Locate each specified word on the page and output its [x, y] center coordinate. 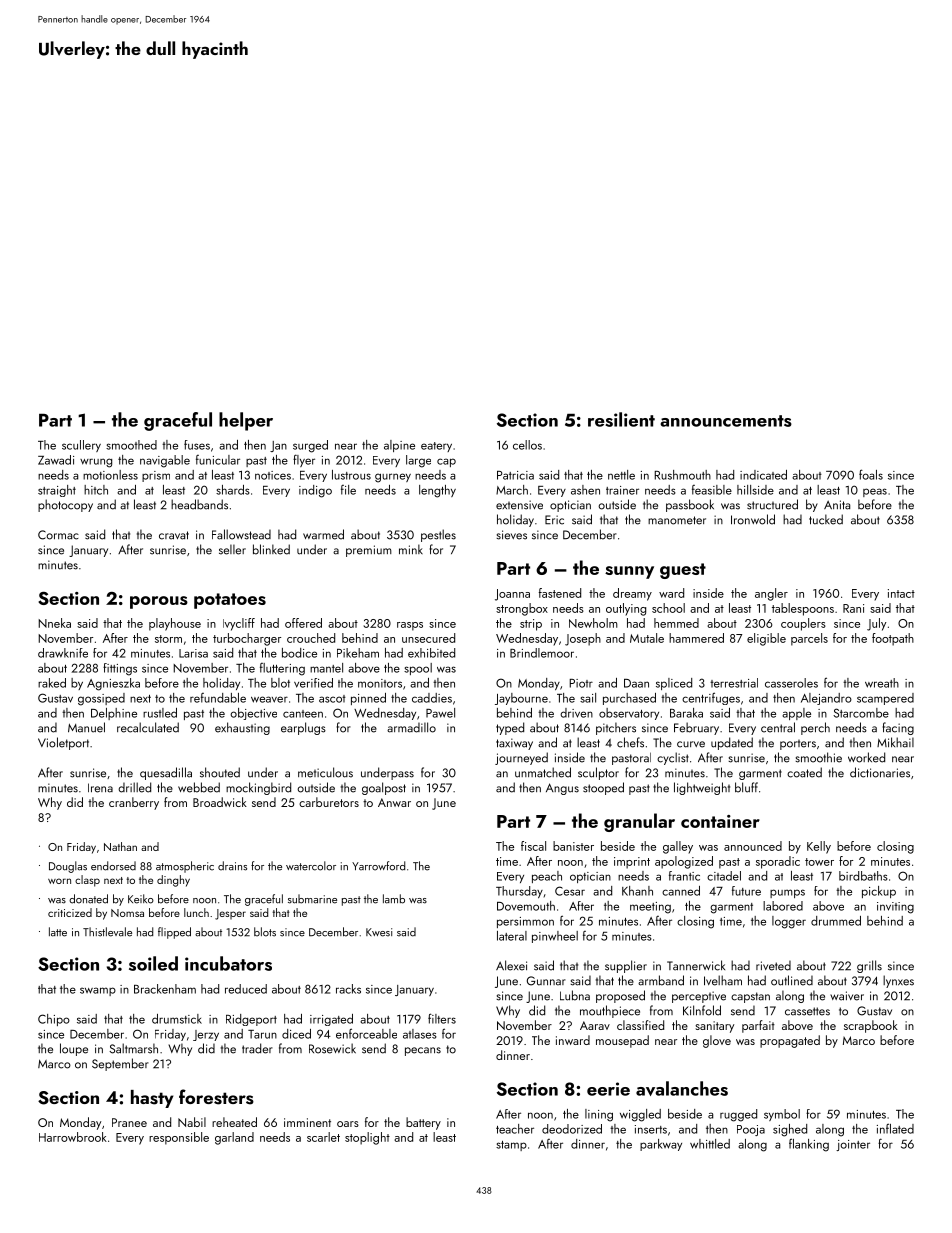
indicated [763, 475]
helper [246, 421]
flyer [304, 460]
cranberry [134, 803]
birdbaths [863, 876]
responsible [179, 1138]
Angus [562, 789]
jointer [853, 1145]
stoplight [367, 1138]
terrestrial [734, 683]
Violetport [63, 743]
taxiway [514, 744]
